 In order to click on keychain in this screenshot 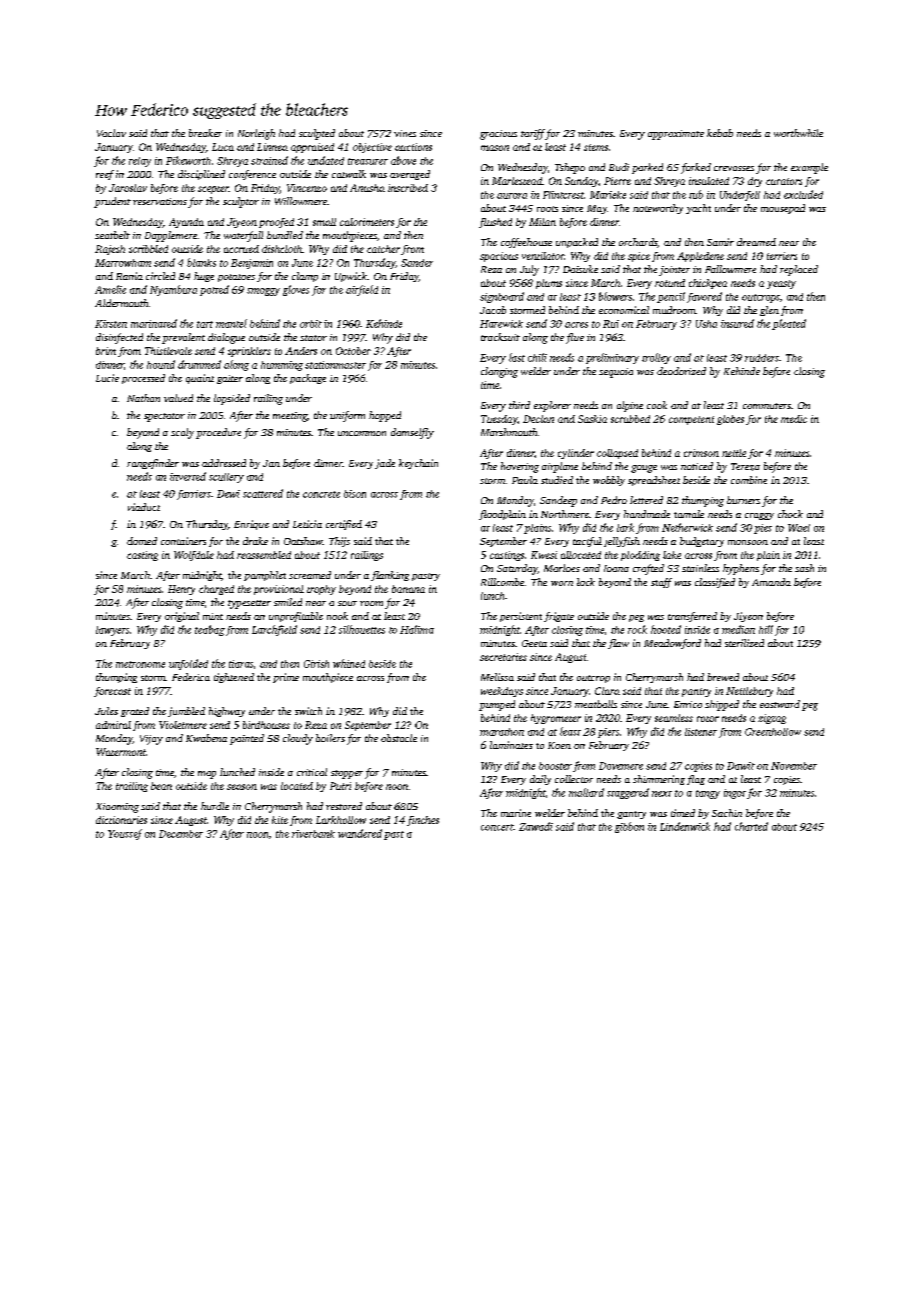, I will do `click(418, 464)`.
